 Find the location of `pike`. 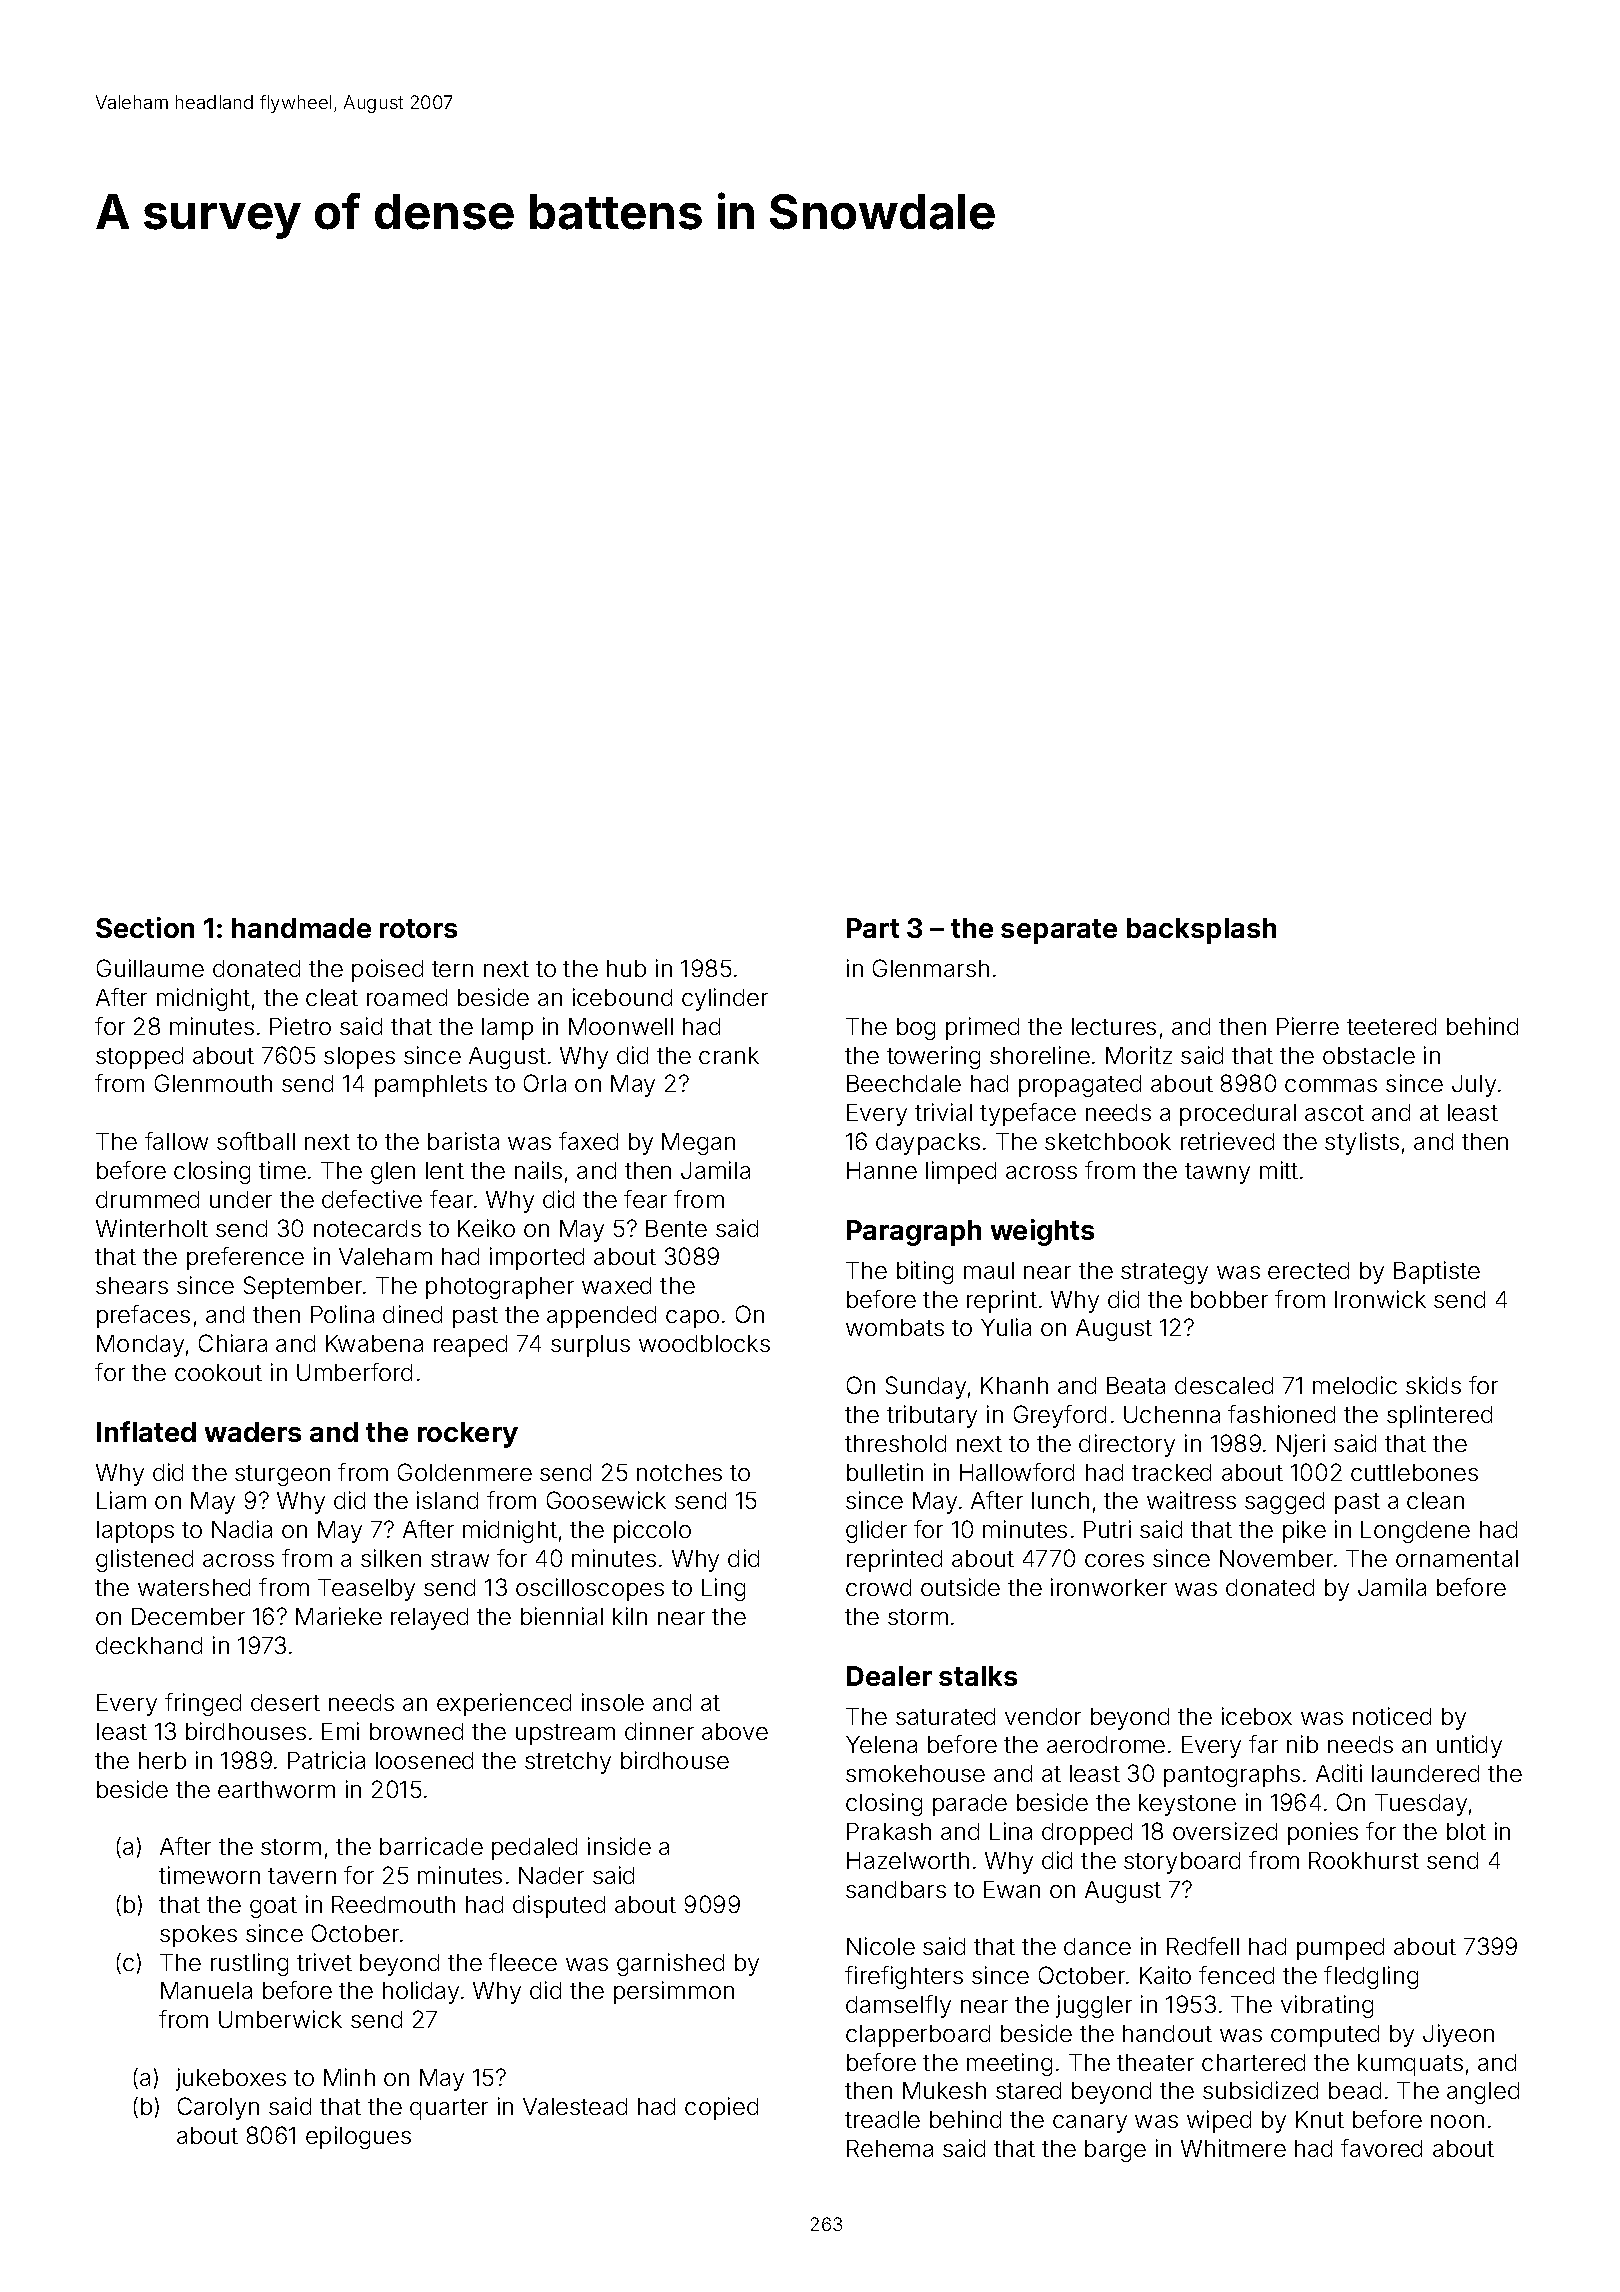

pike is located at coordinates (1304, 1531).
